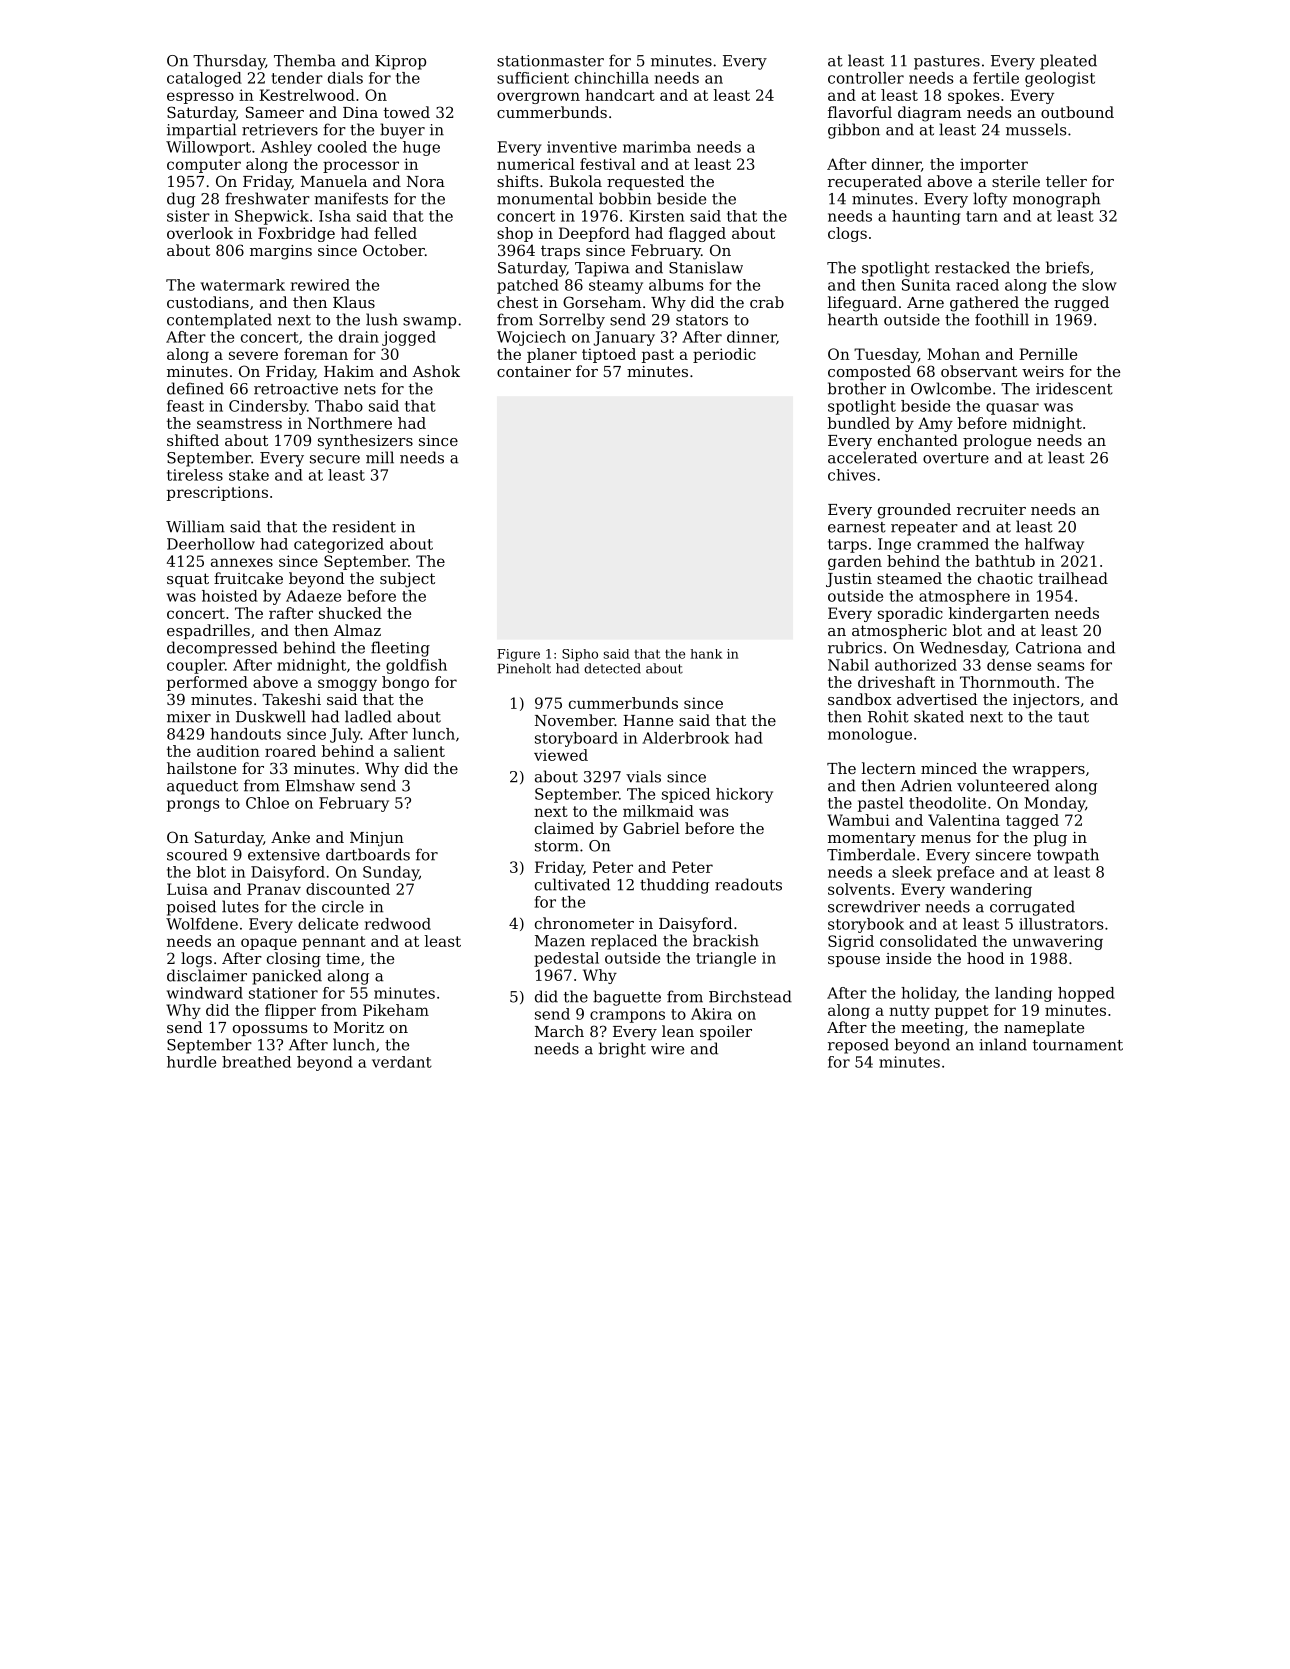 The height and width of the screenshot is (1669, 1290). What do you see at coordinates (706, 654) in the screenshot?
I see `hank` at bounding box center [706, 654].
